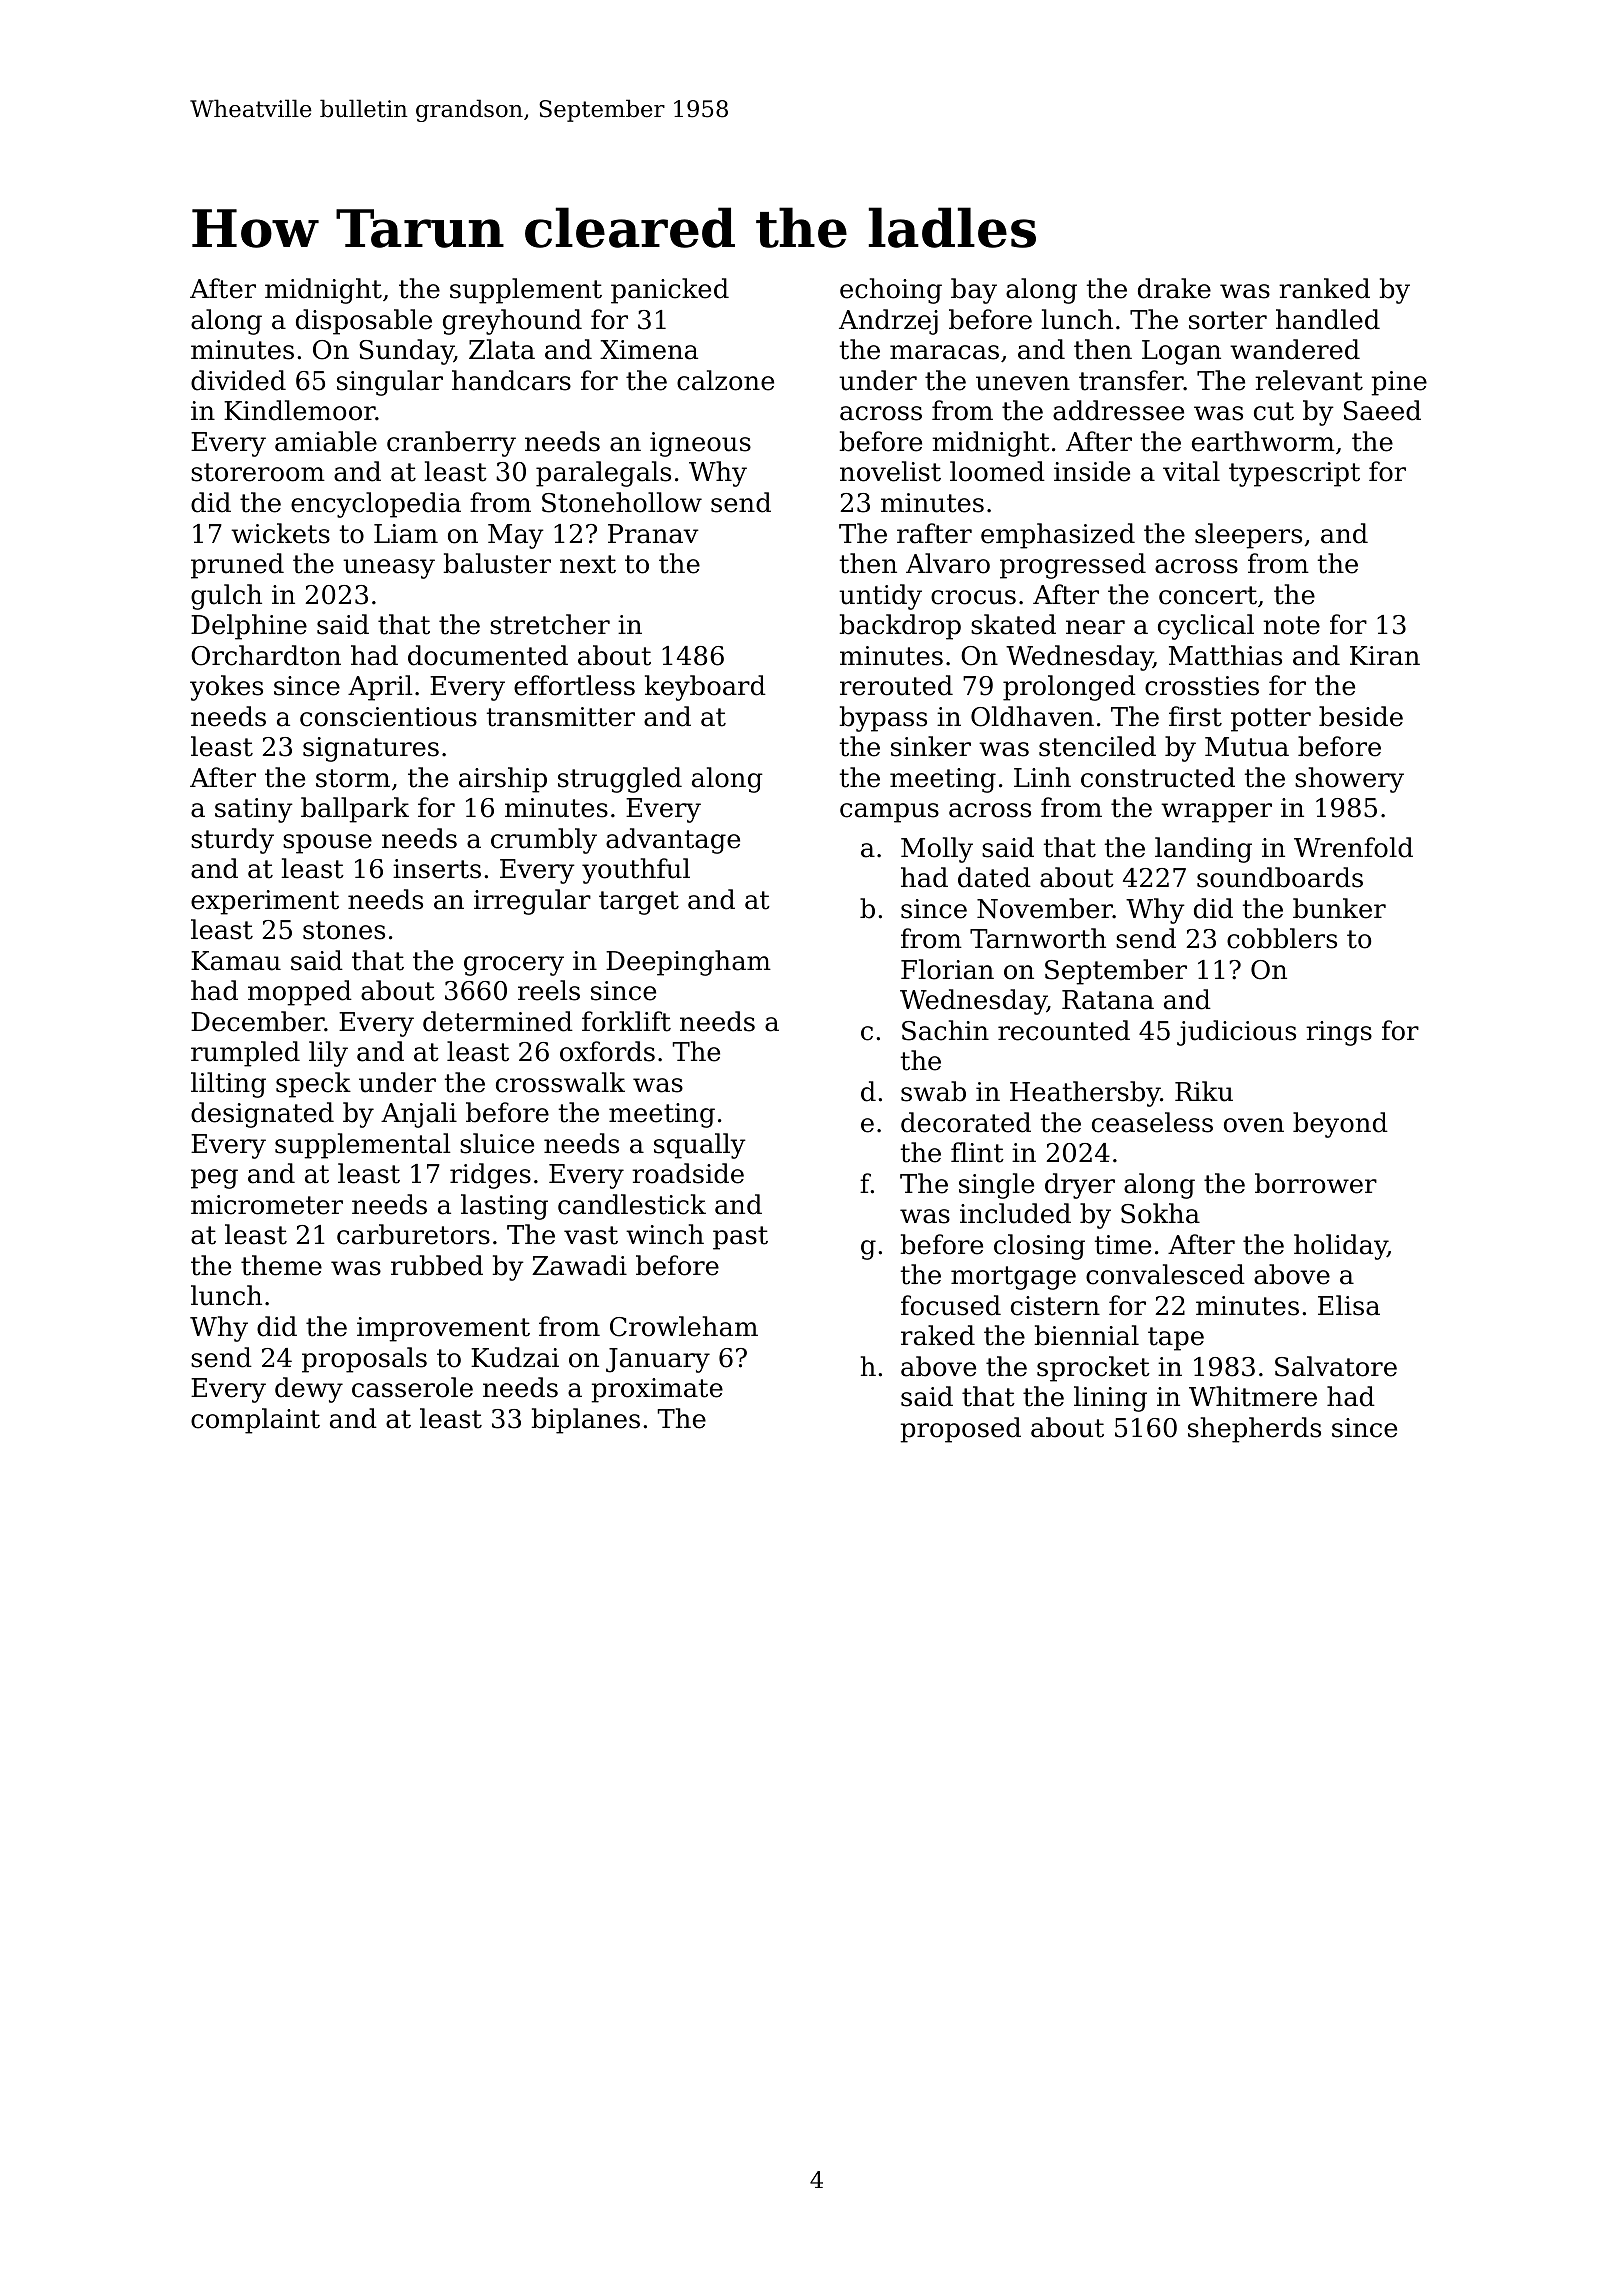  What do you see at coordinates (700, 444) in the document?
I see `igneous` at bounding box center [700, 444].
